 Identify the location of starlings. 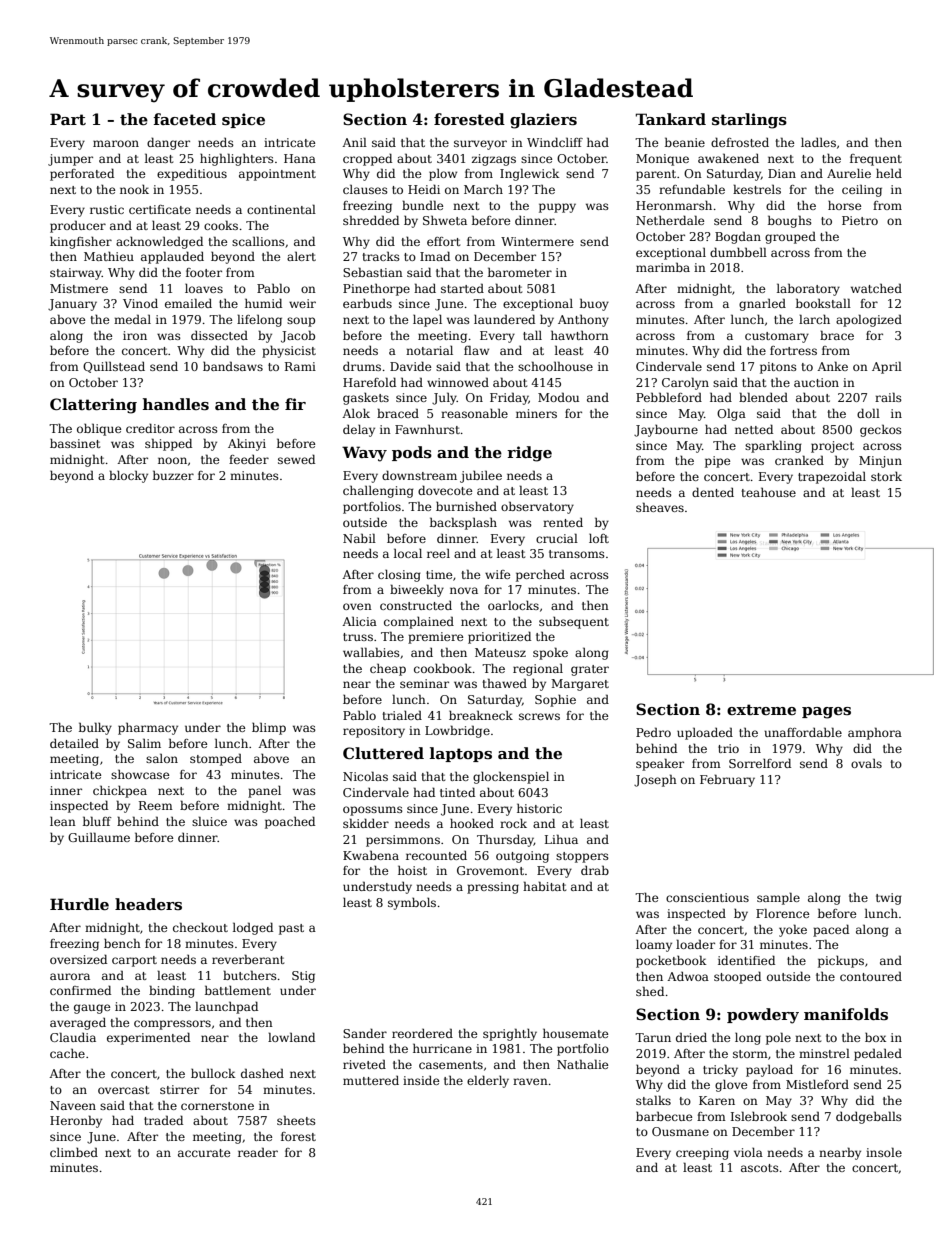
(749, 121).
